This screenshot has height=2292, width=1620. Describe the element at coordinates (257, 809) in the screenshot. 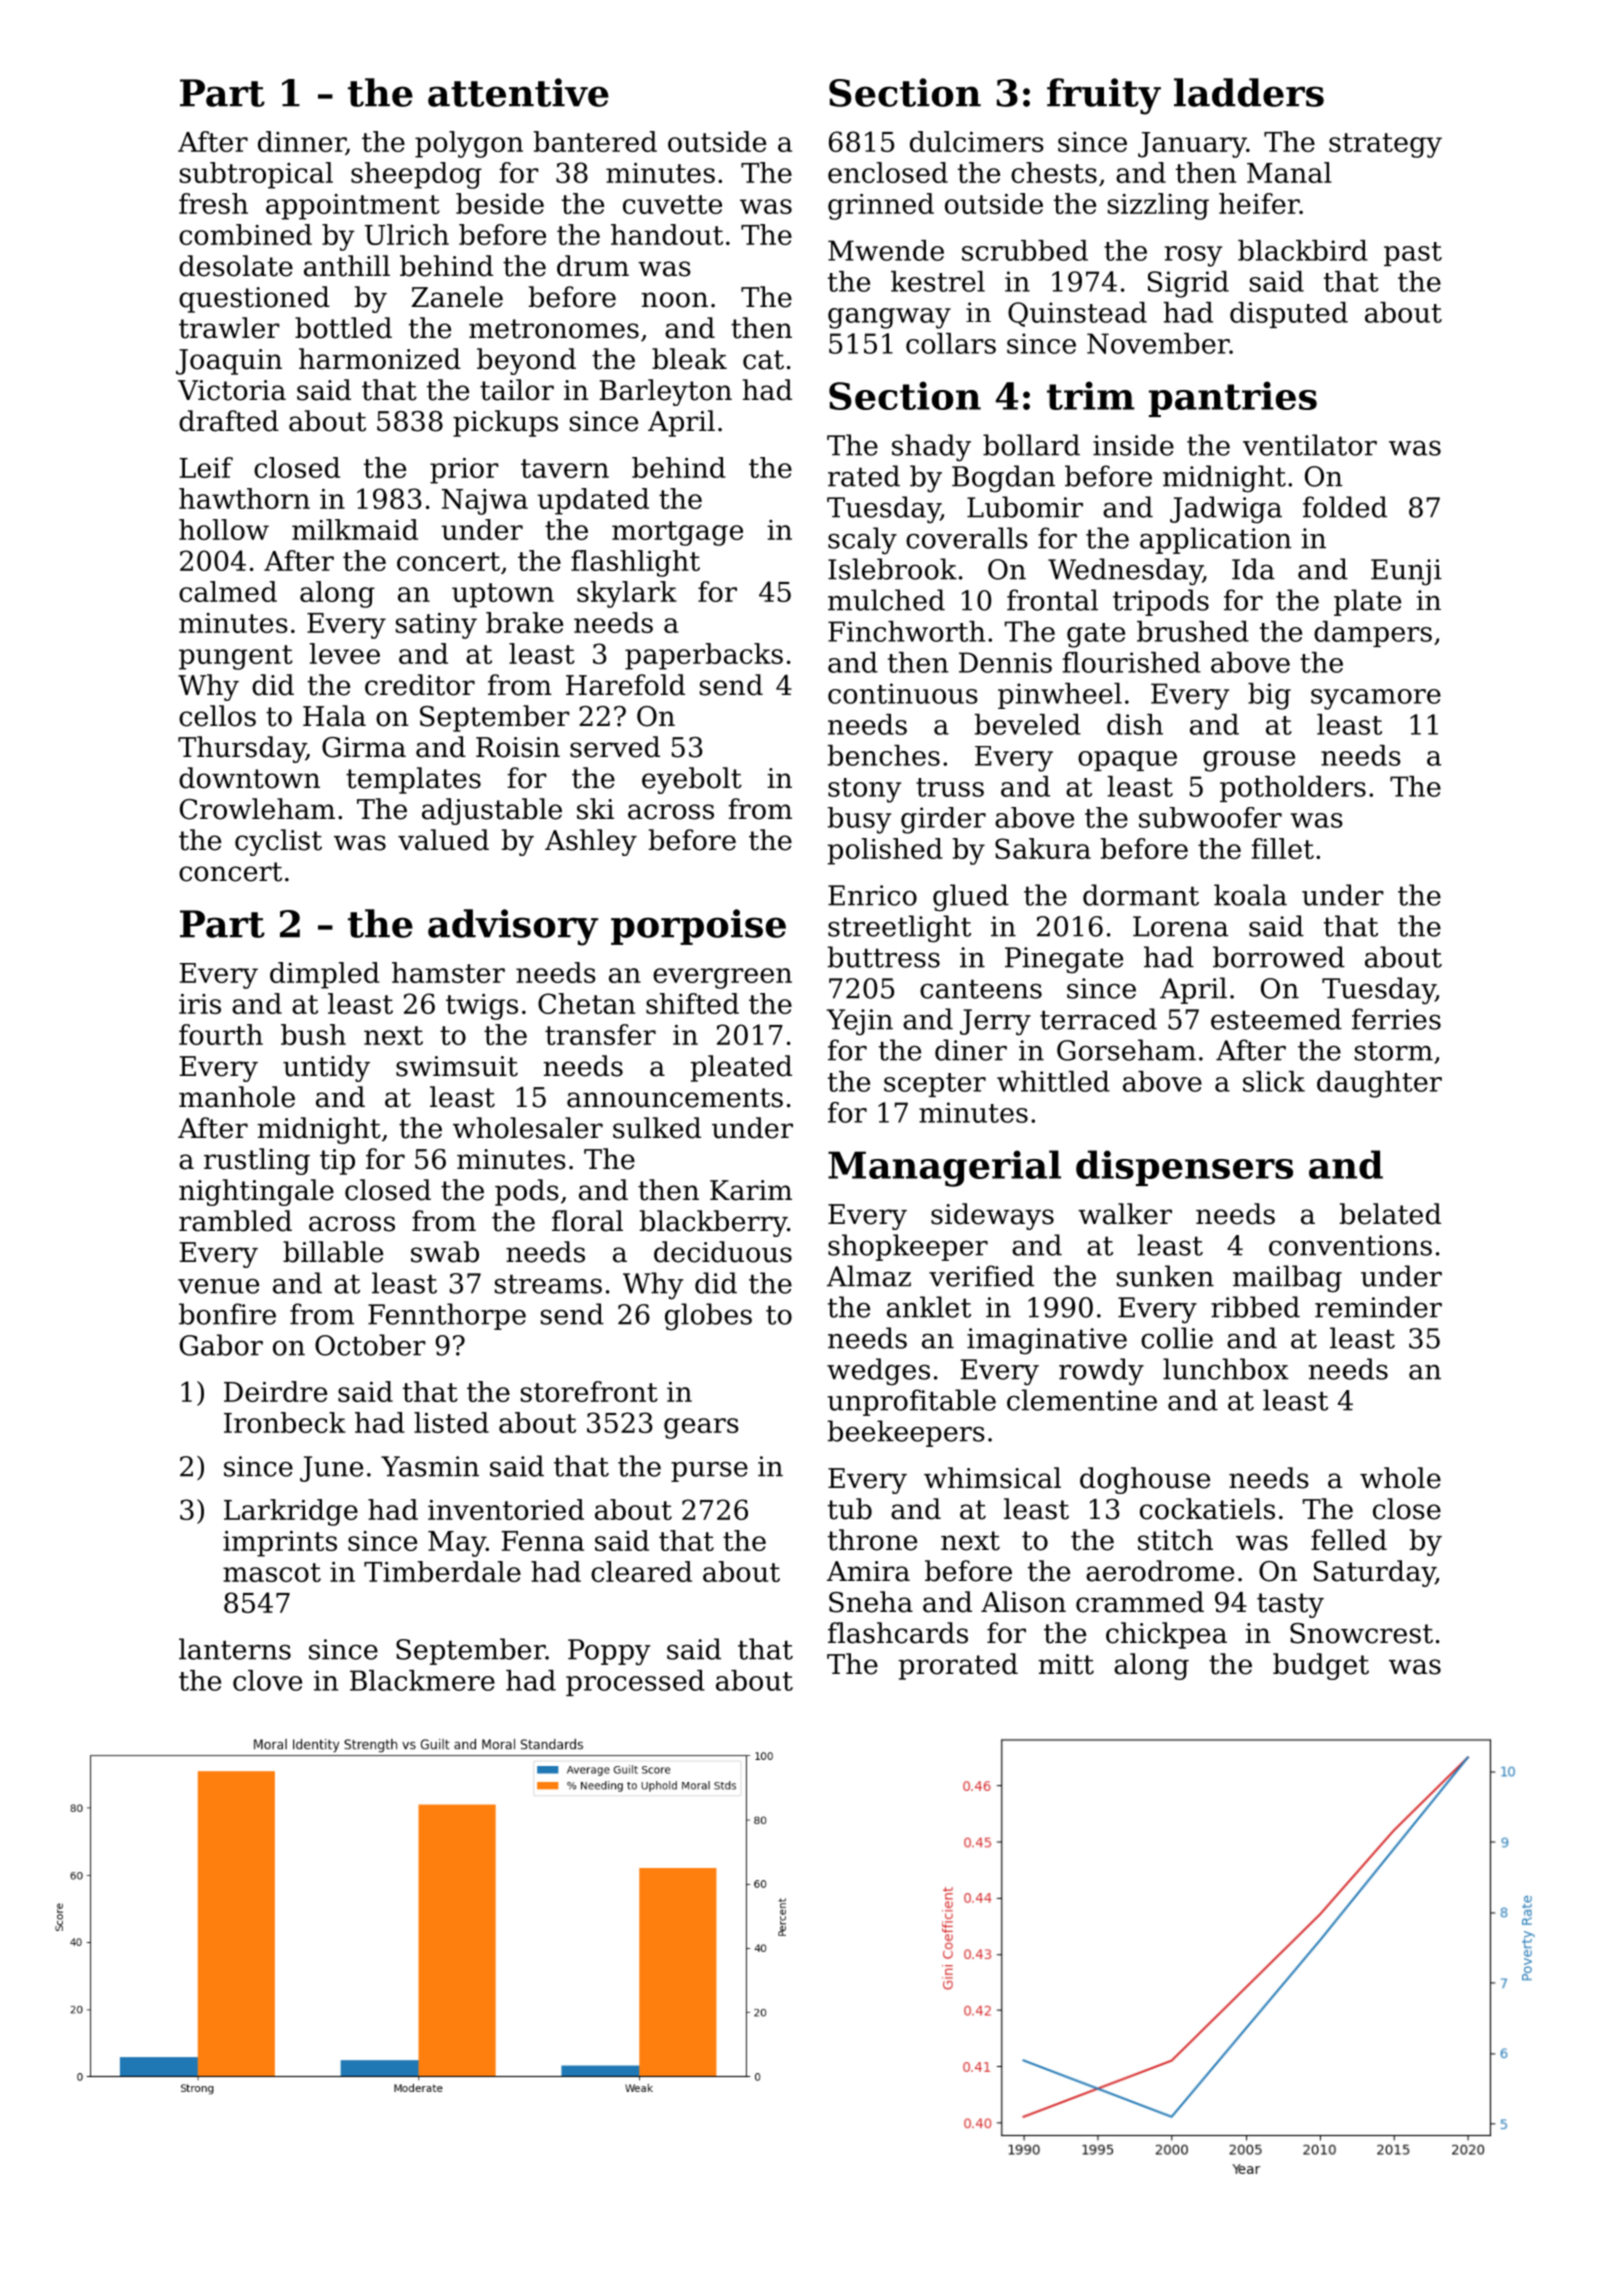

I see `Crowleham` at that location.
